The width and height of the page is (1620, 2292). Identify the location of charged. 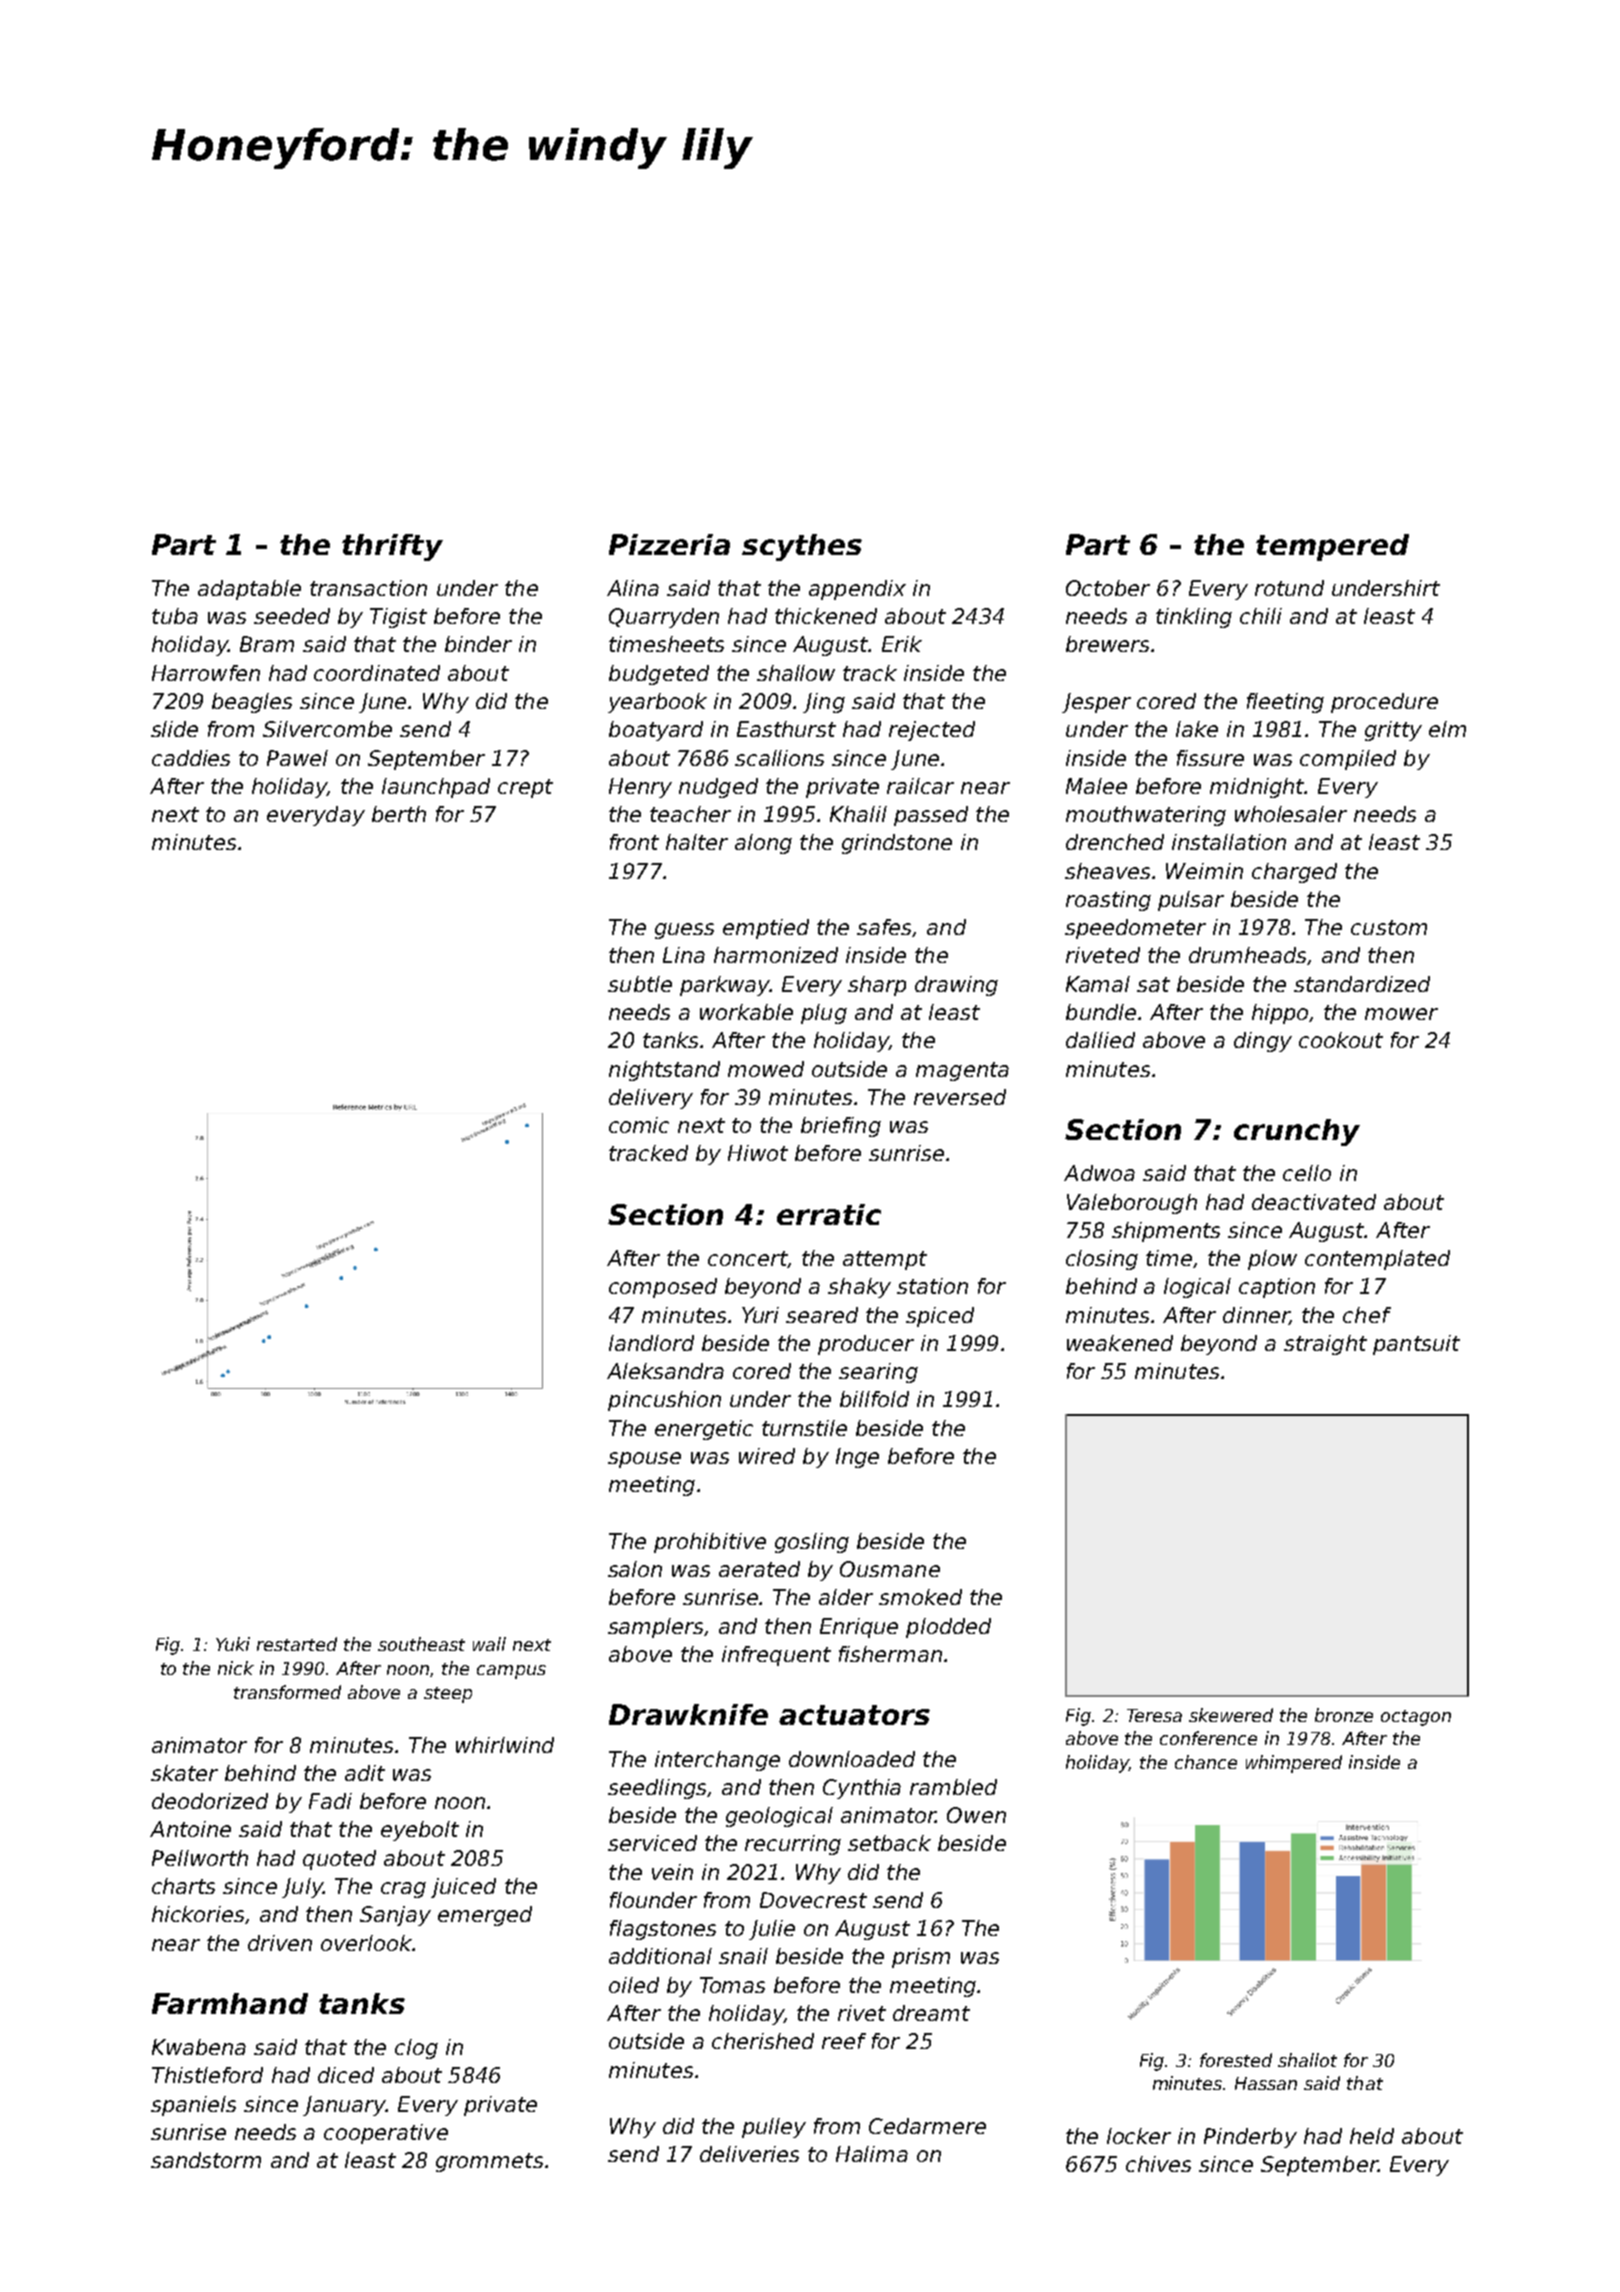
(1294, 873).
